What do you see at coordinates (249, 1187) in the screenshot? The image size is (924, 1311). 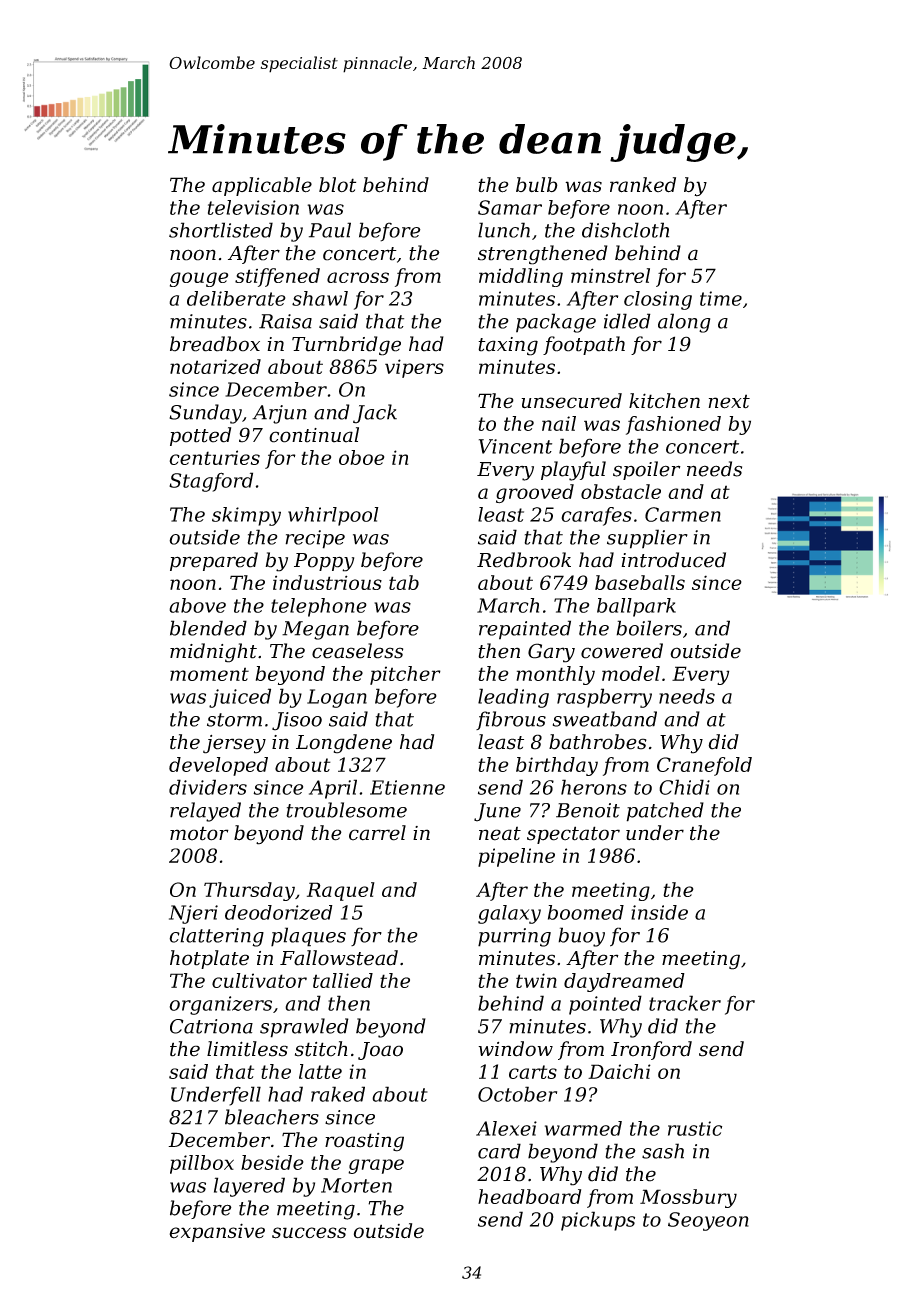 I see `layered` at bounding box center [249, 1187].
